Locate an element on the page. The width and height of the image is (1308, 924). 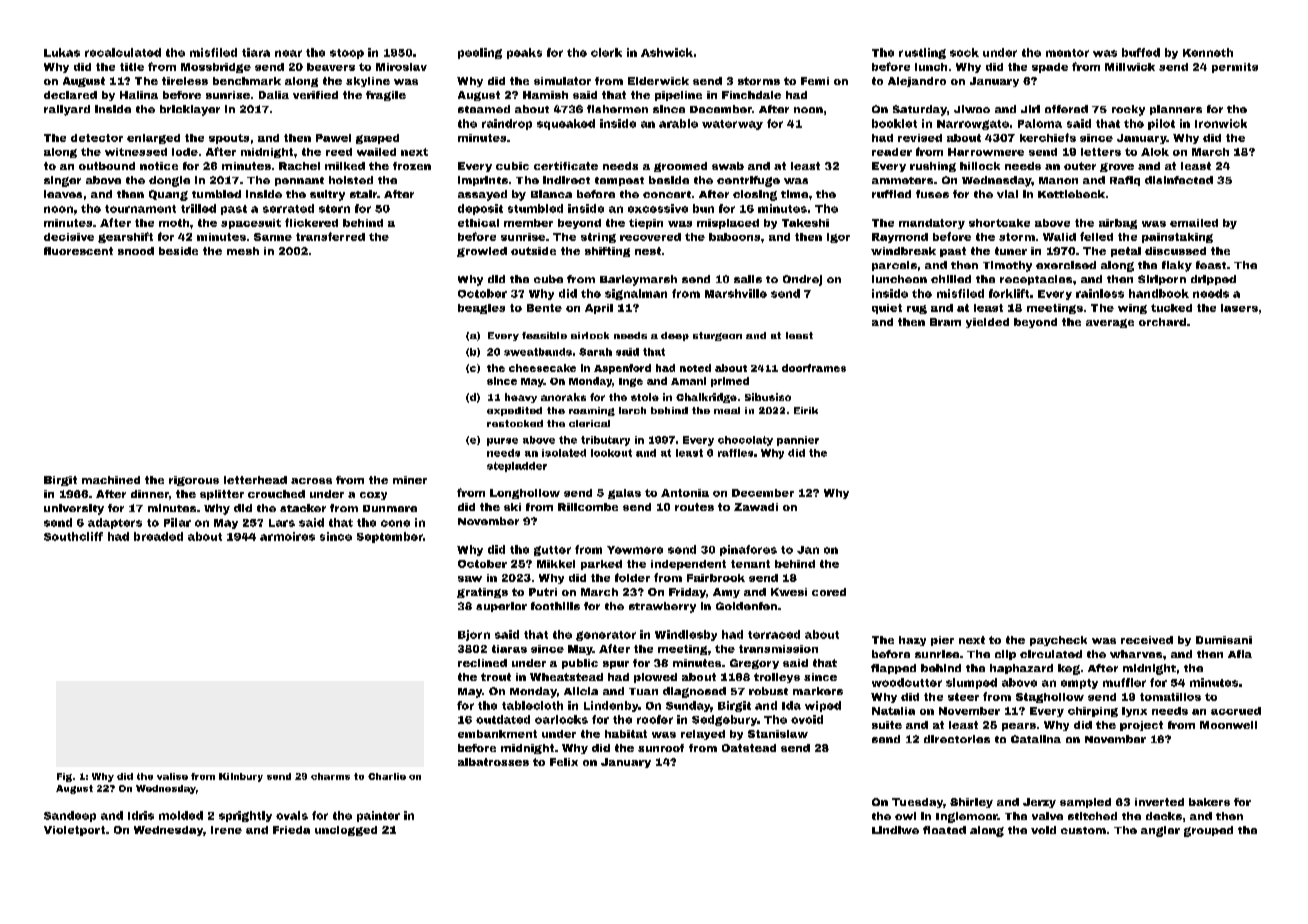
Violetport is located at coordinates (74, 831).
